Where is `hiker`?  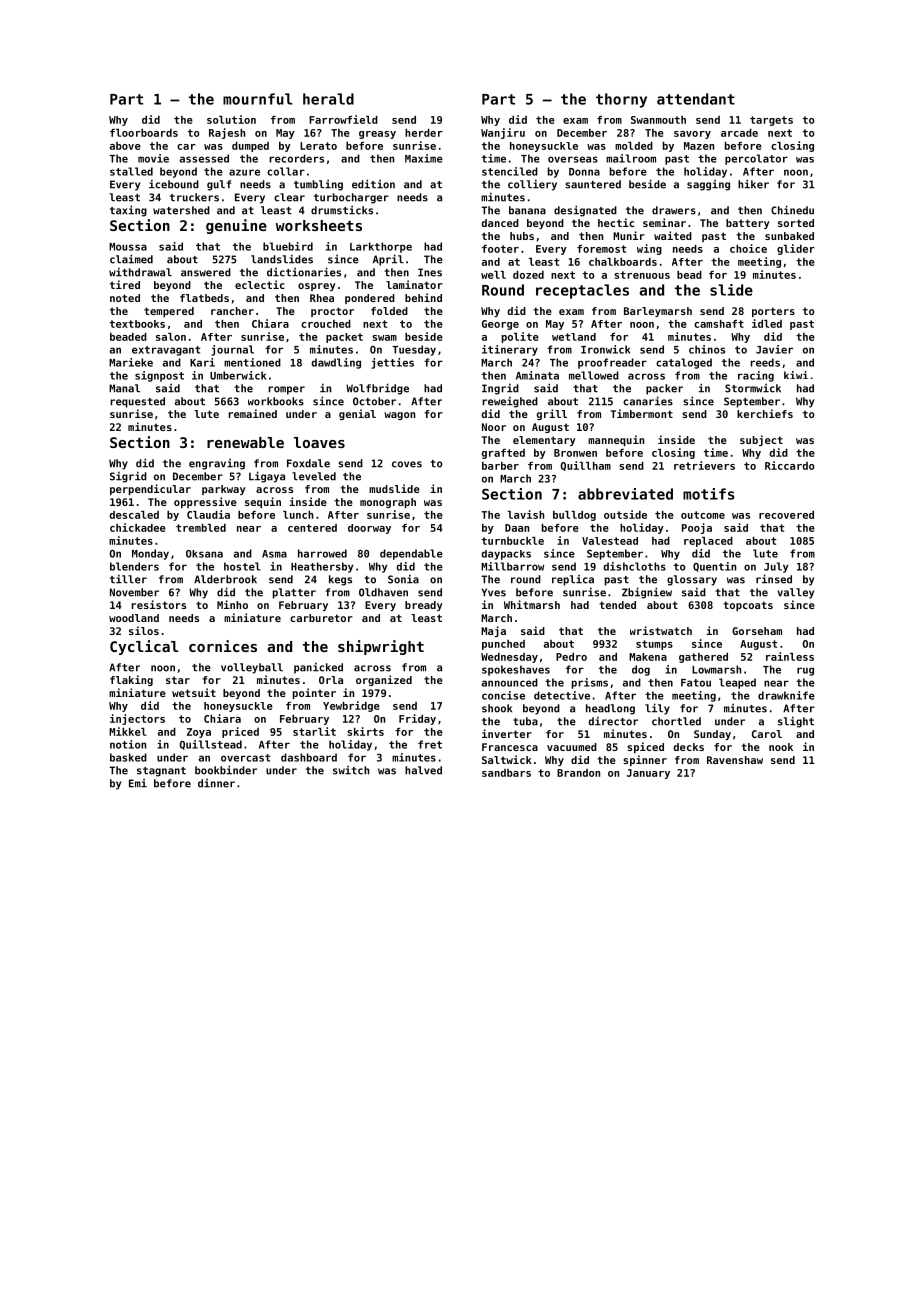 hiker is located at coordinates (753, 184).
